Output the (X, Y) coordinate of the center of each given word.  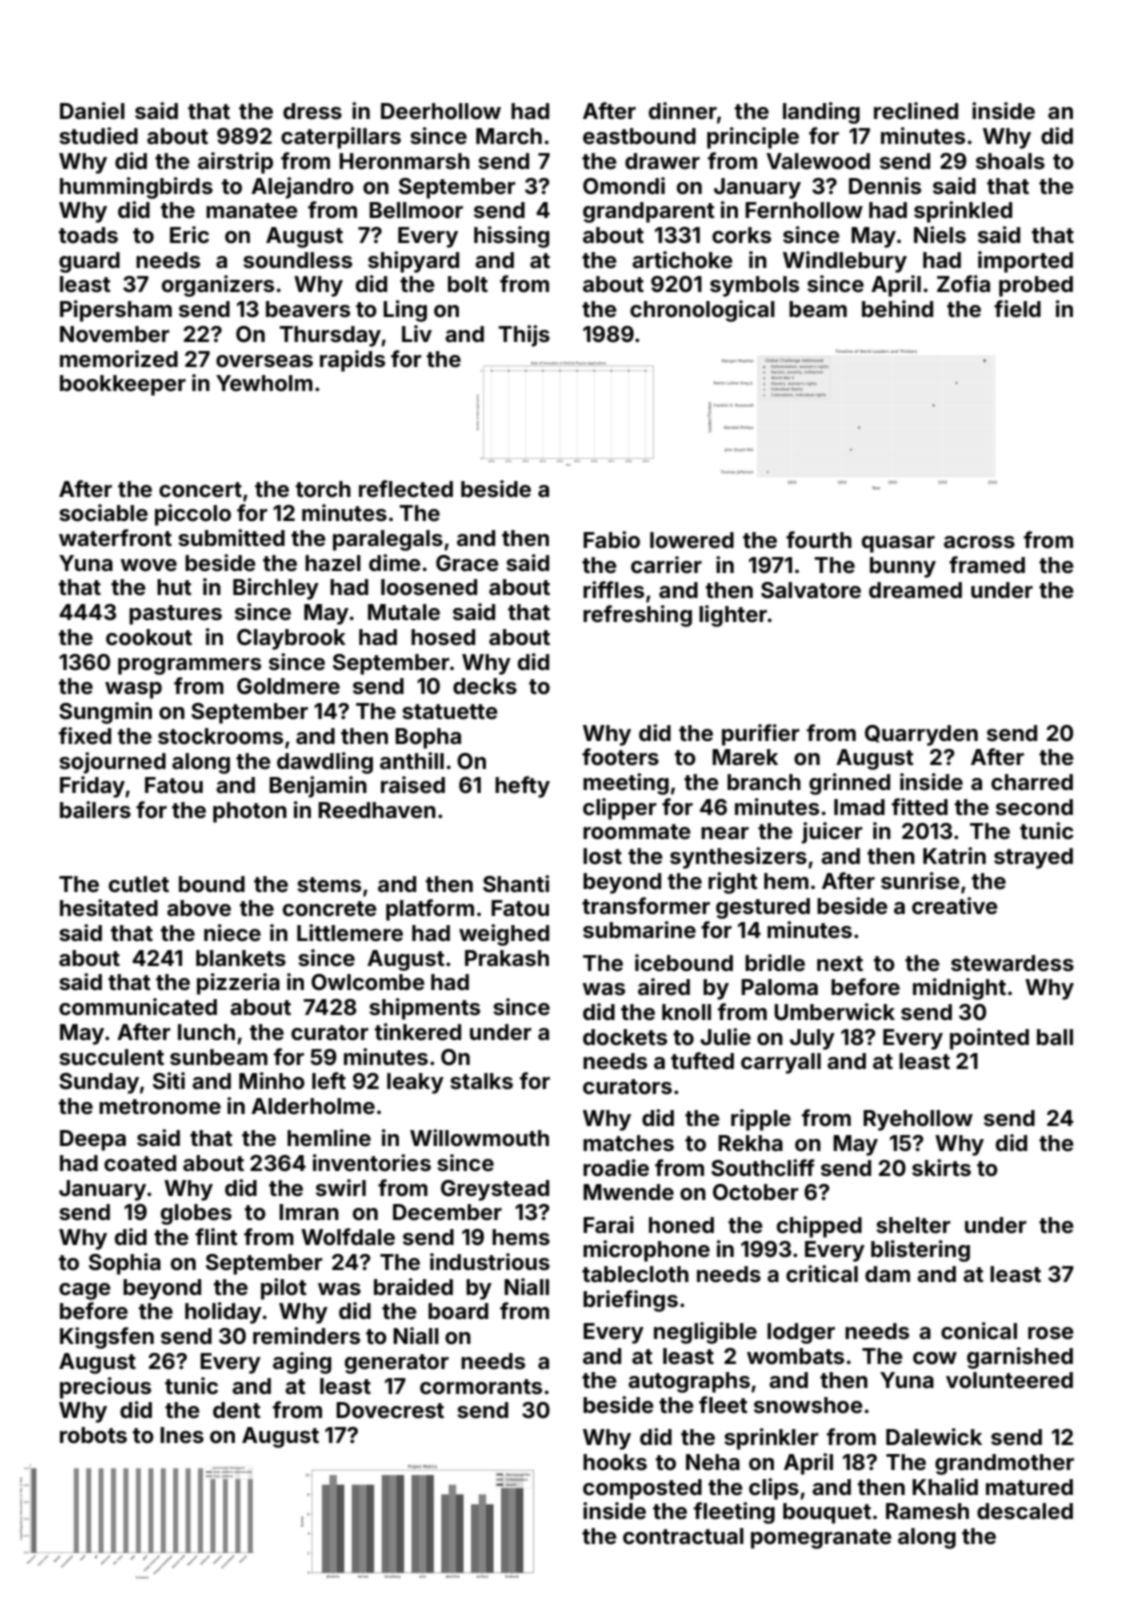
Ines (182, 1435)
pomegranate (821, 1539)
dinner (683, 110)
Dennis (885, 186)
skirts (941, 1167)
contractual (683, 1536)
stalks (481, 1081)
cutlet (139, 884)
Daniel (92, 111)
